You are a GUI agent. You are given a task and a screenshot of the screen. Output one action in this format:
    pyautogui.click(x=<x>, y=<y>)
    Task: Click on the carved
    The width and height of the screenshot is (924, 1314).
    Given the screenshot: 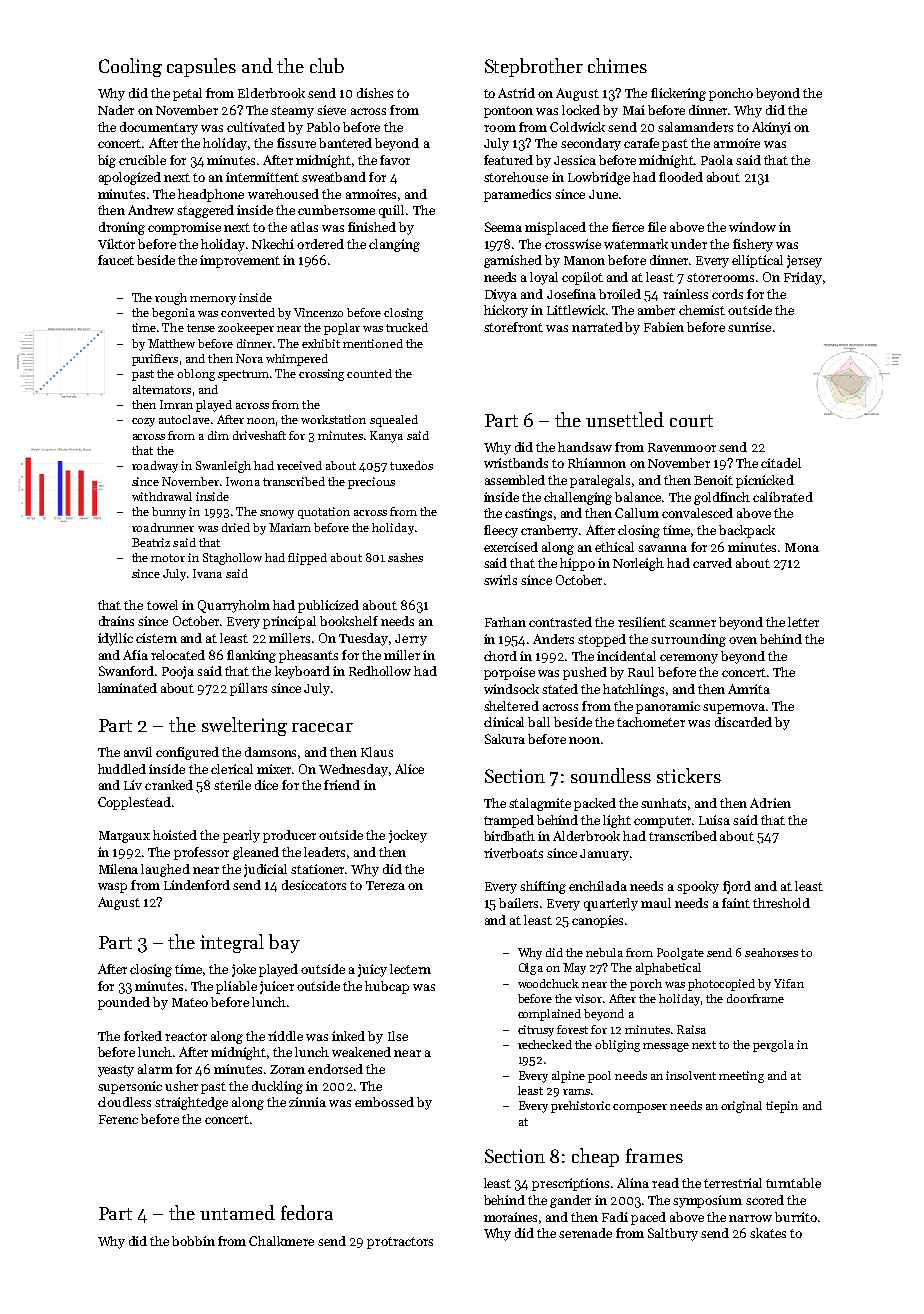 What is the action you would take?
    pyautogui.click(x=712, y=563)
